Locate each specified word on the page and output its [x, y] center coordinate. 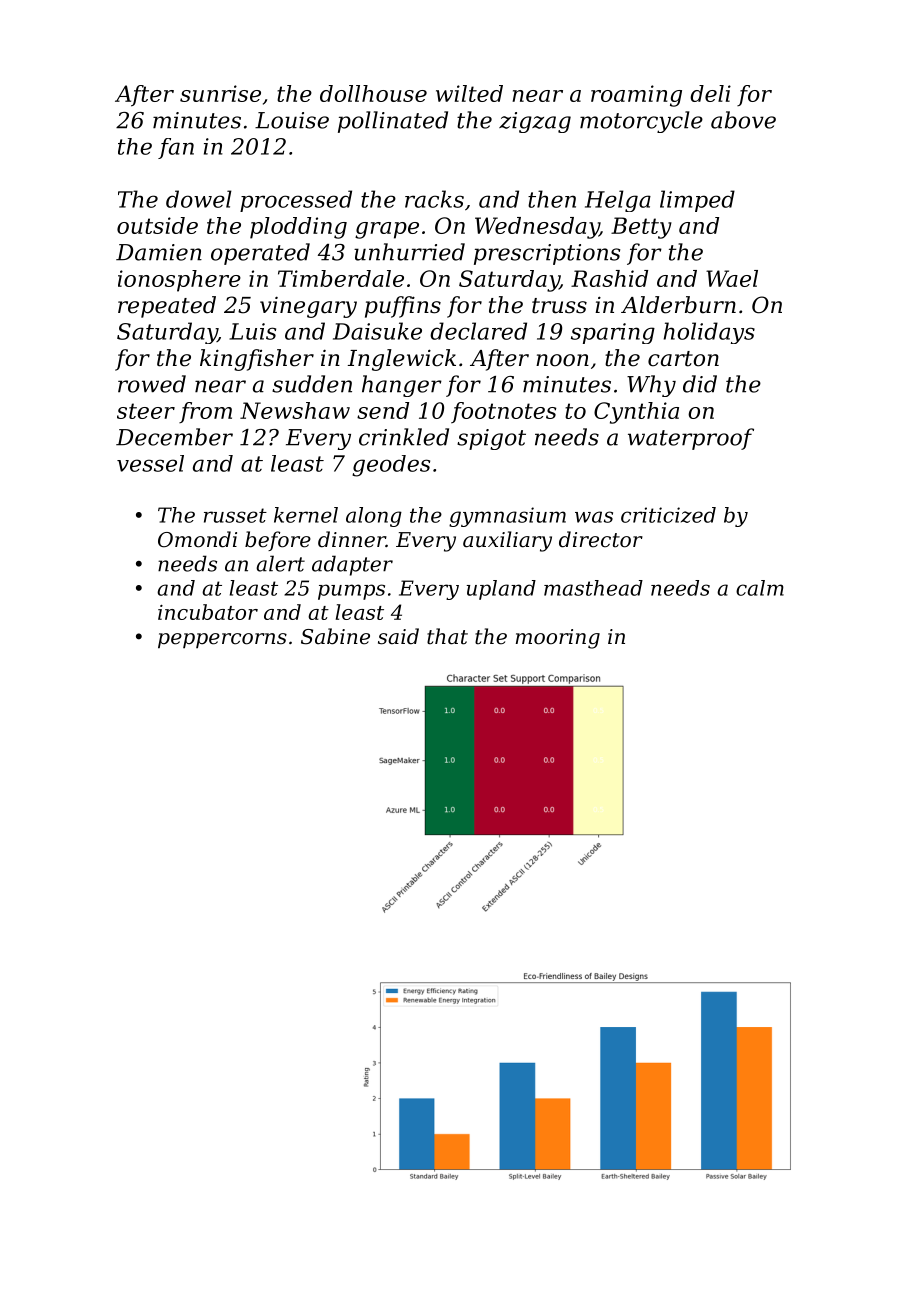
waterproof [691, 439]
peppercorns [222, 641]
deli [710, 93]
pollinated [393, 122]
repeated [167, 307]
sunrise [220, 93]
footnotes [503, 413]
